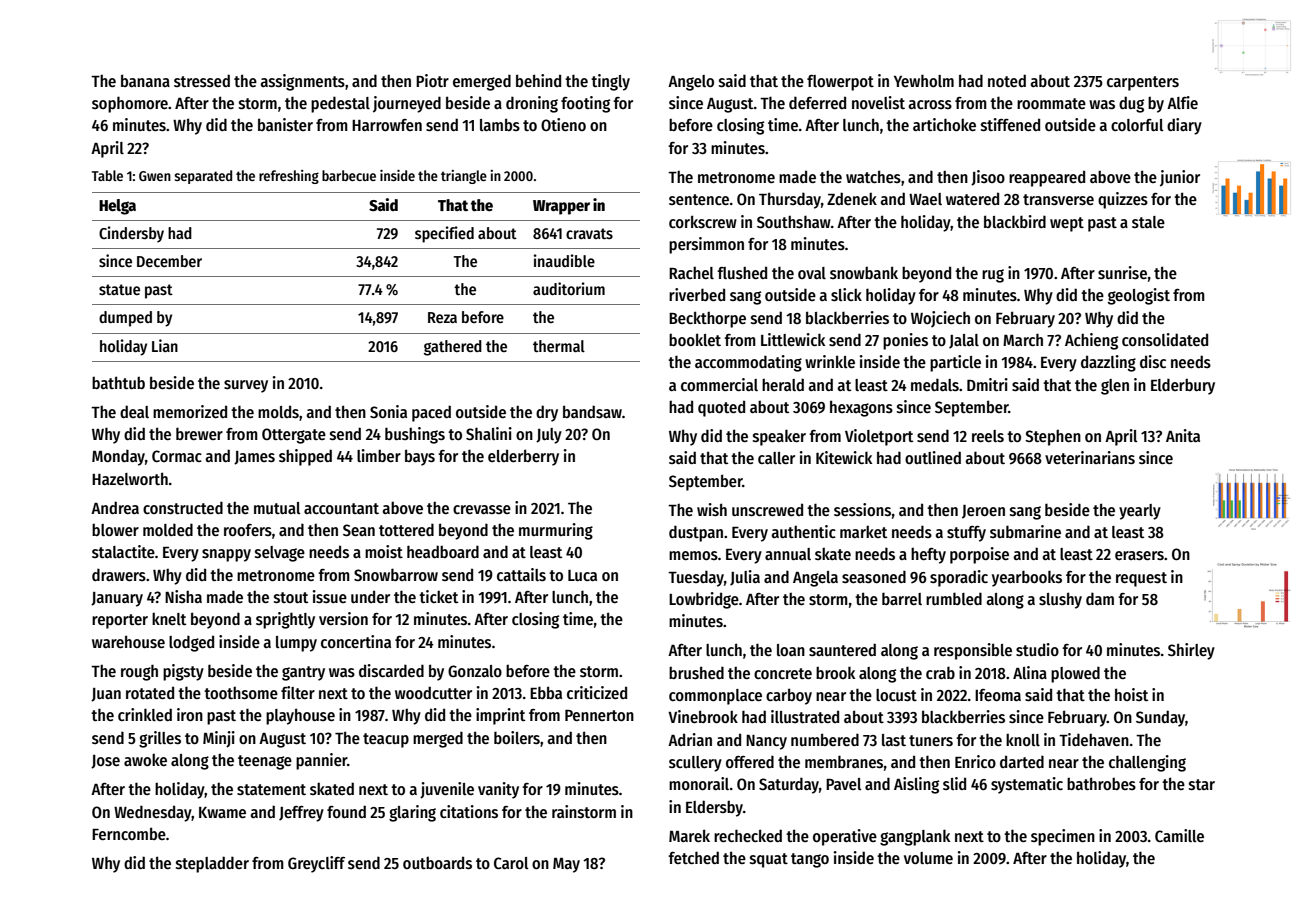  I want to click on tingly, so click(610, 82).
